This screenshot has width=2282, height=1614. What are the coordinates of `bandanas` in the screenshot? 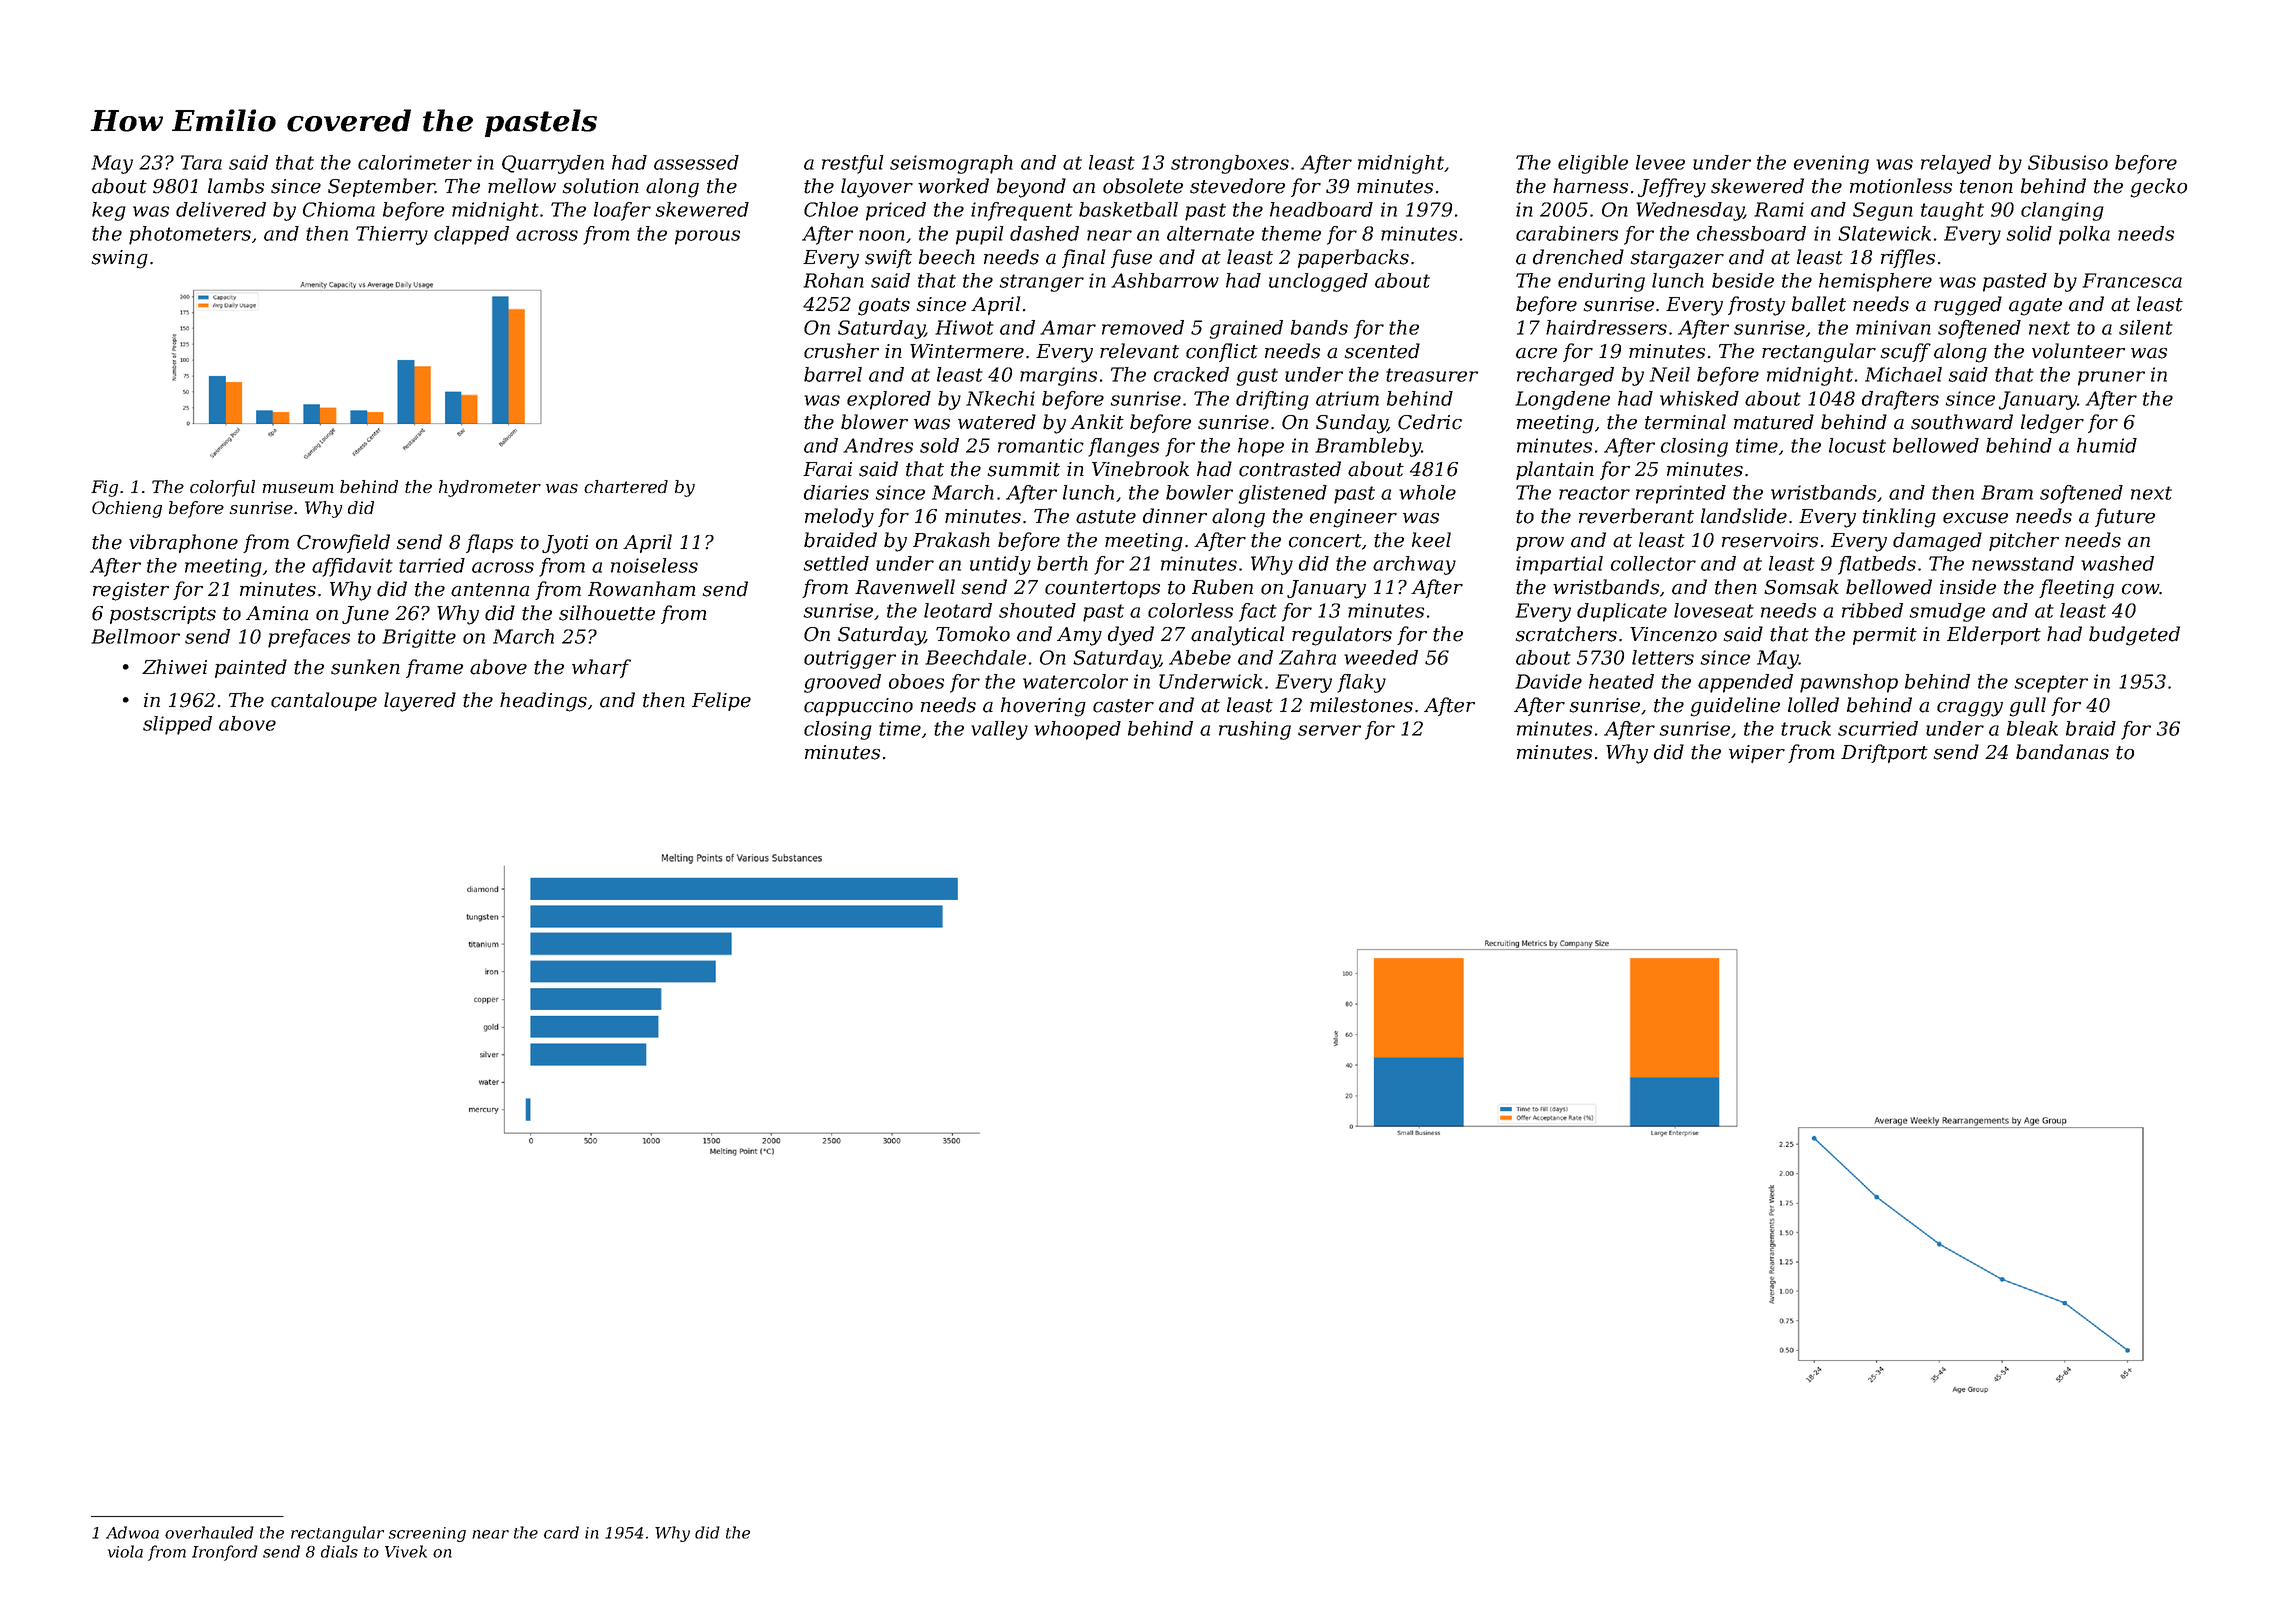 It's located at (2062, 752).
